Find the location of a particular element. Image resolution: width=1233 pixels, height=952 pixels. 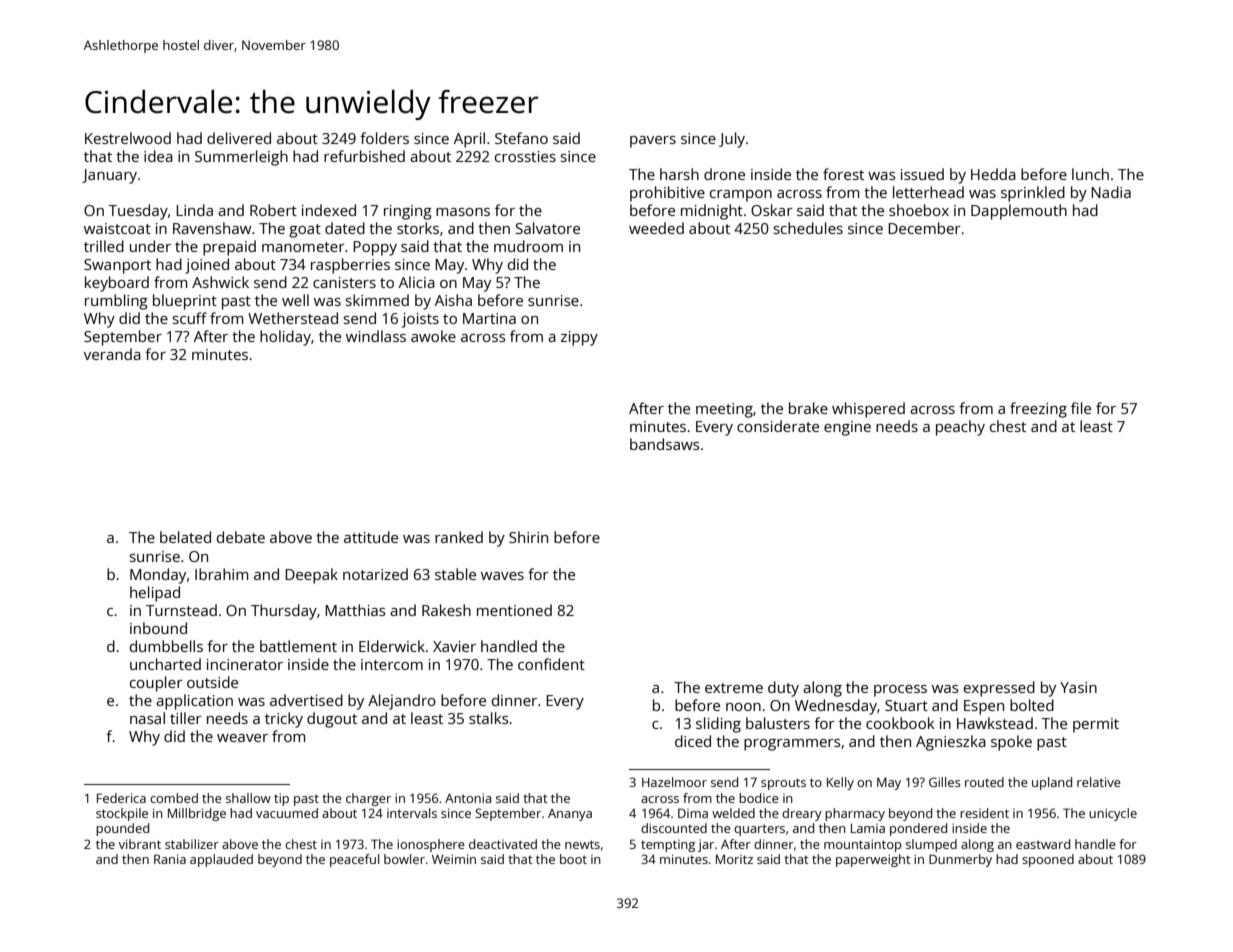

debate is located at coordinates (241, 537).
